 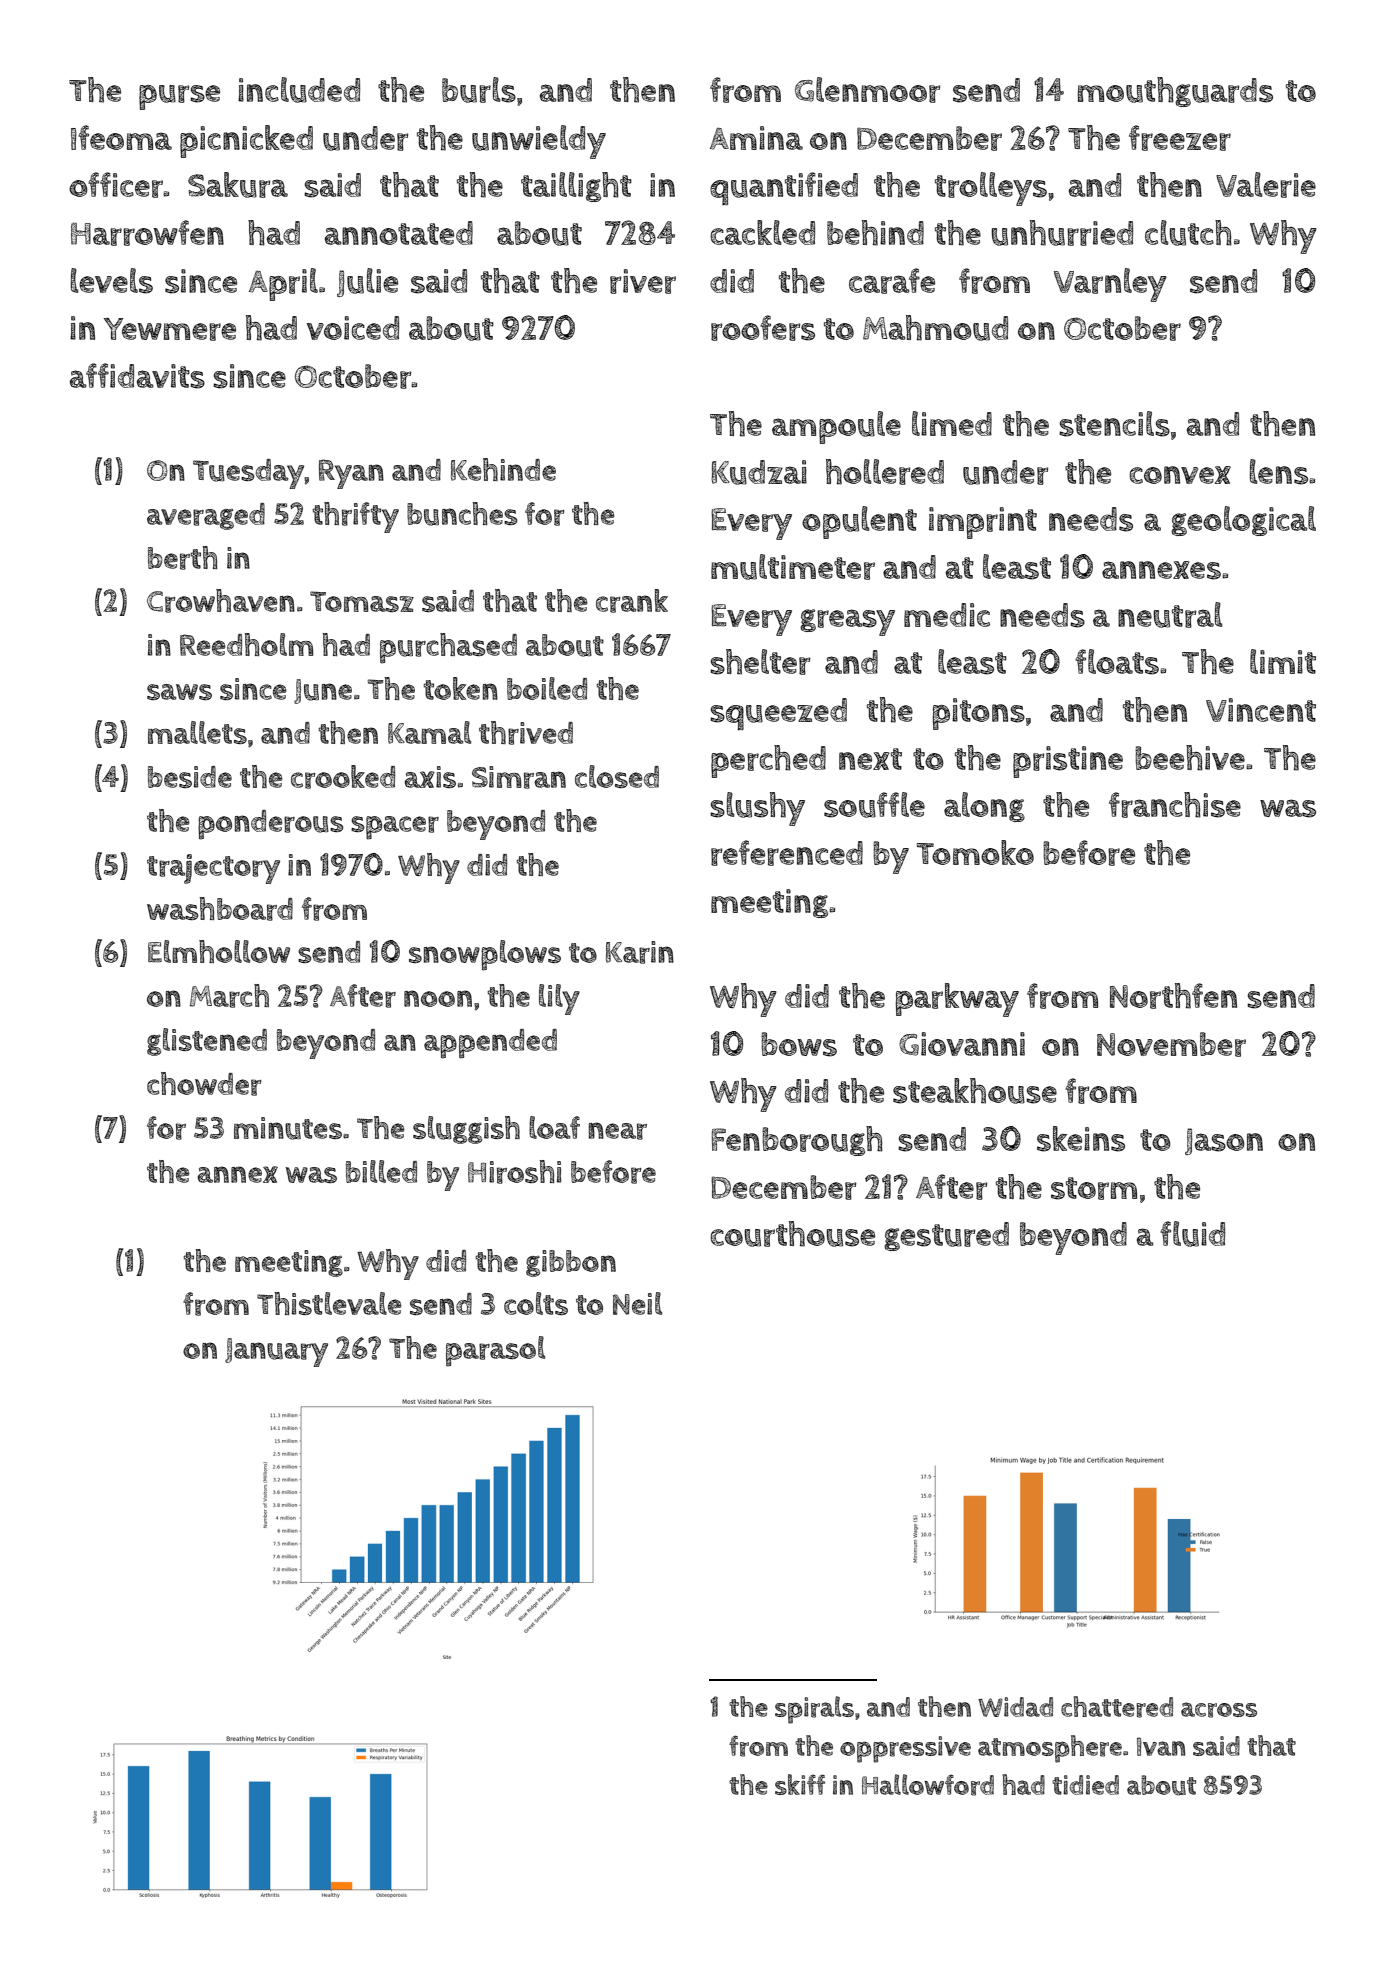 I want to click on mouthguards, so click(x=1175, y=92).
